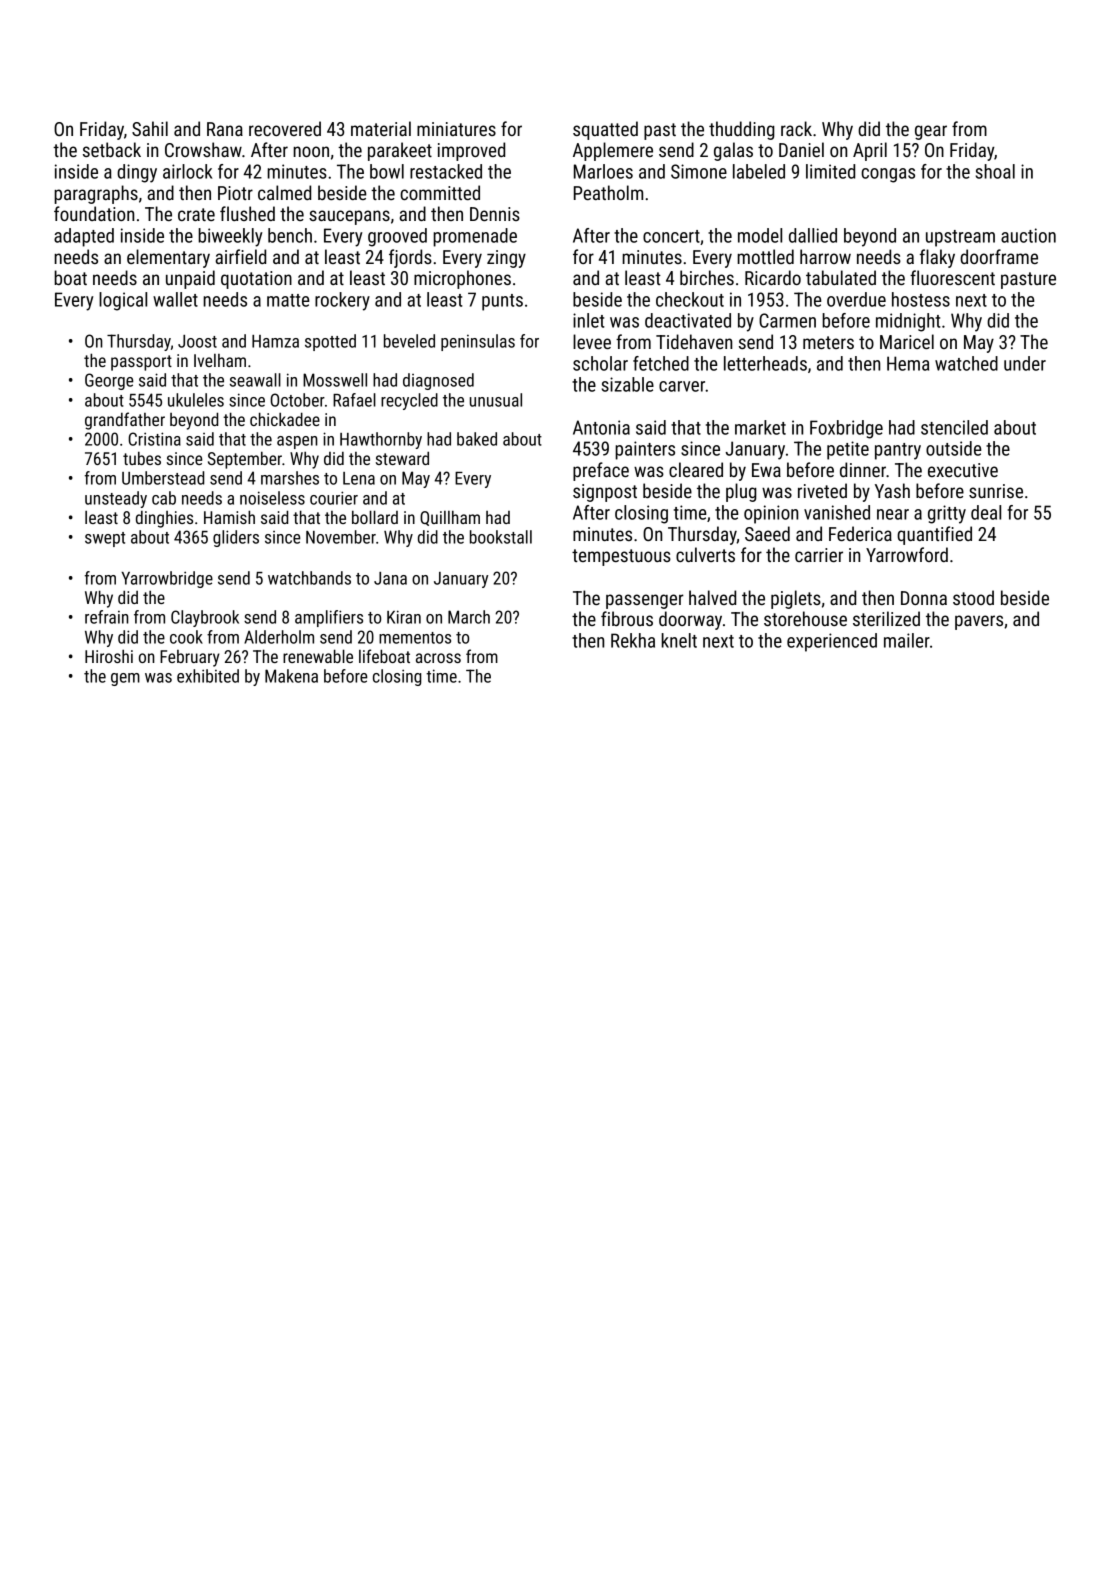  What do you see at coordinates (805, 618) in the screenshot?
I see `storehouse` at bounding box center [805, 618].
